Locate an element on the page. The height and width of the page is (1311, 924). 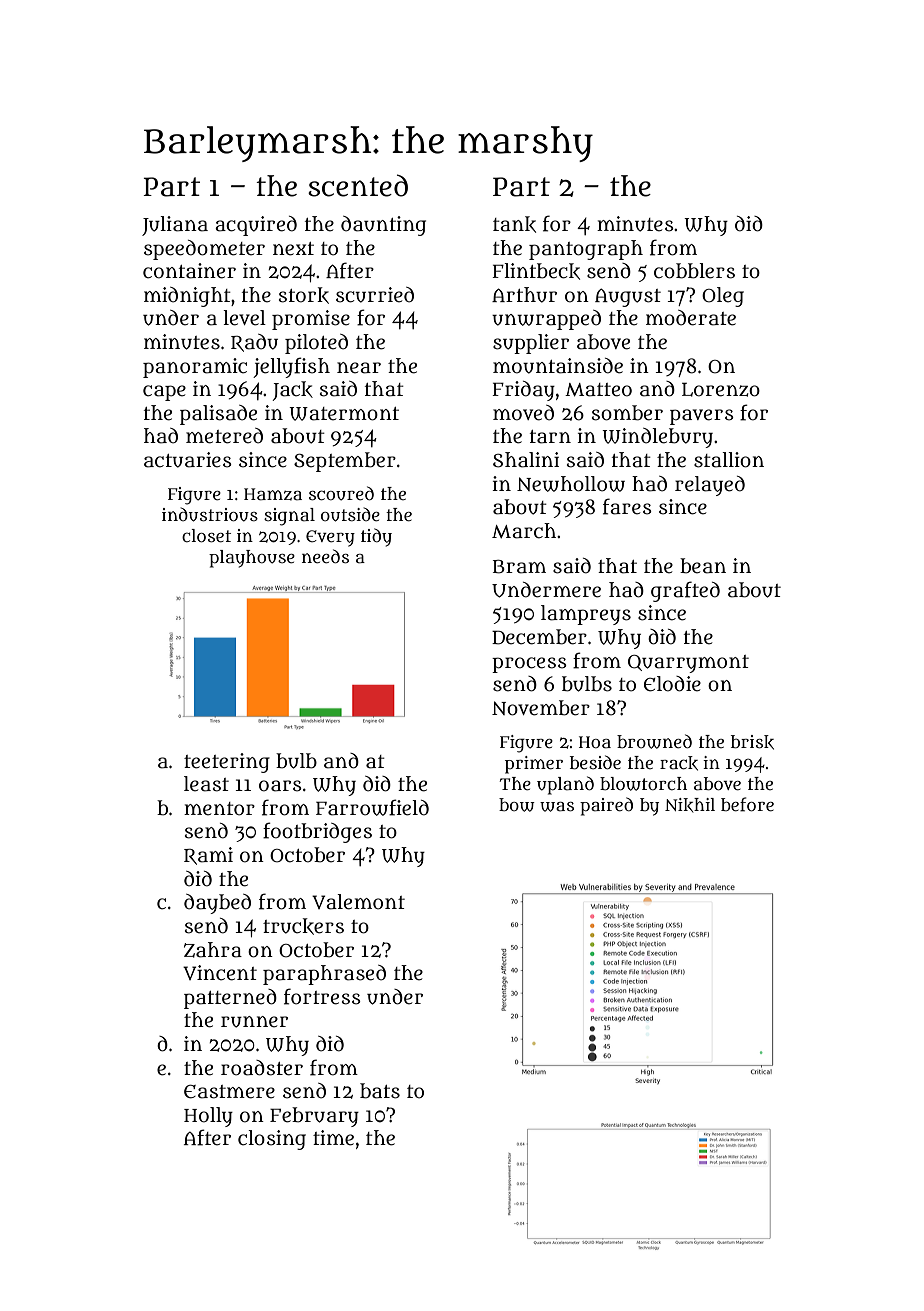
needs is located at coordinates (325, 556).
